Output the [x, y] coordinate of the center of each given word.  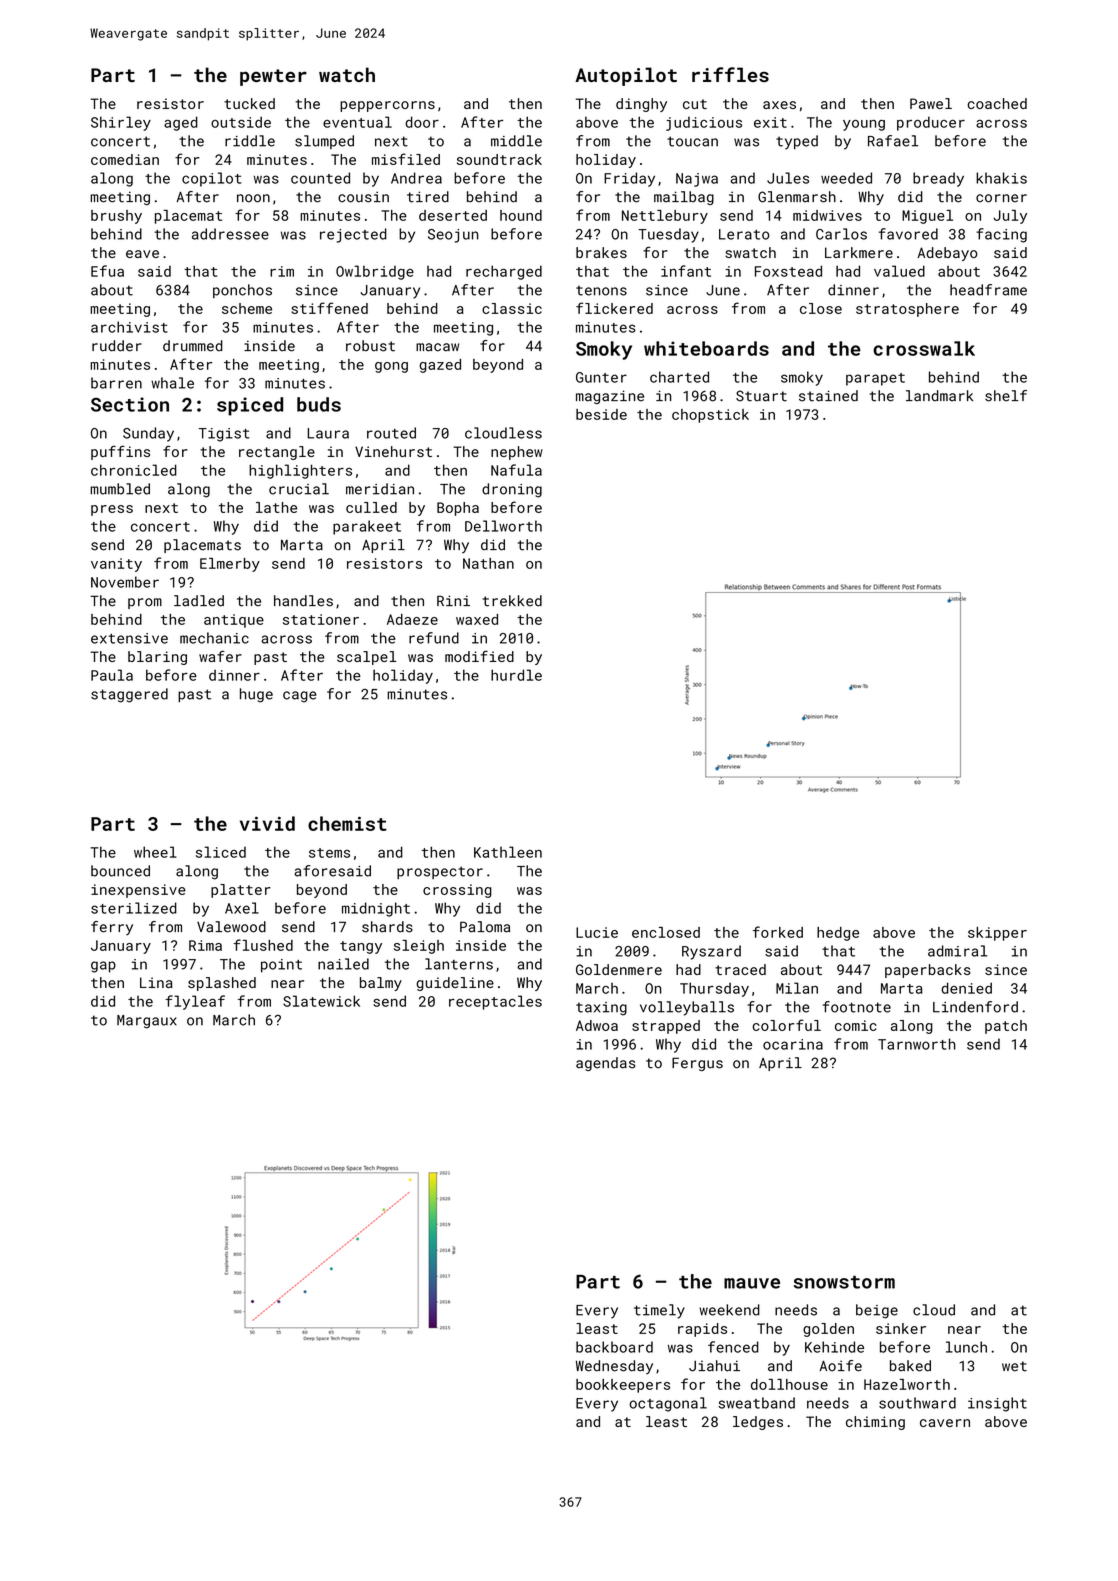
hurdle [516, 675]
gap [103, 967]
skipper [997, 934]
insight [997, 1404]
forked [778, 932]
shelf [1006, 396]
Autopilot [626, 76]
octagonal [668, 1404]
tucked [249, 103]
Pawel [931, 103]
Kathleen [508, 852]
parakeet [367, 527]
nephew [517, 453]
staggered [129, 695]
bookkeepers [623, 1386]
